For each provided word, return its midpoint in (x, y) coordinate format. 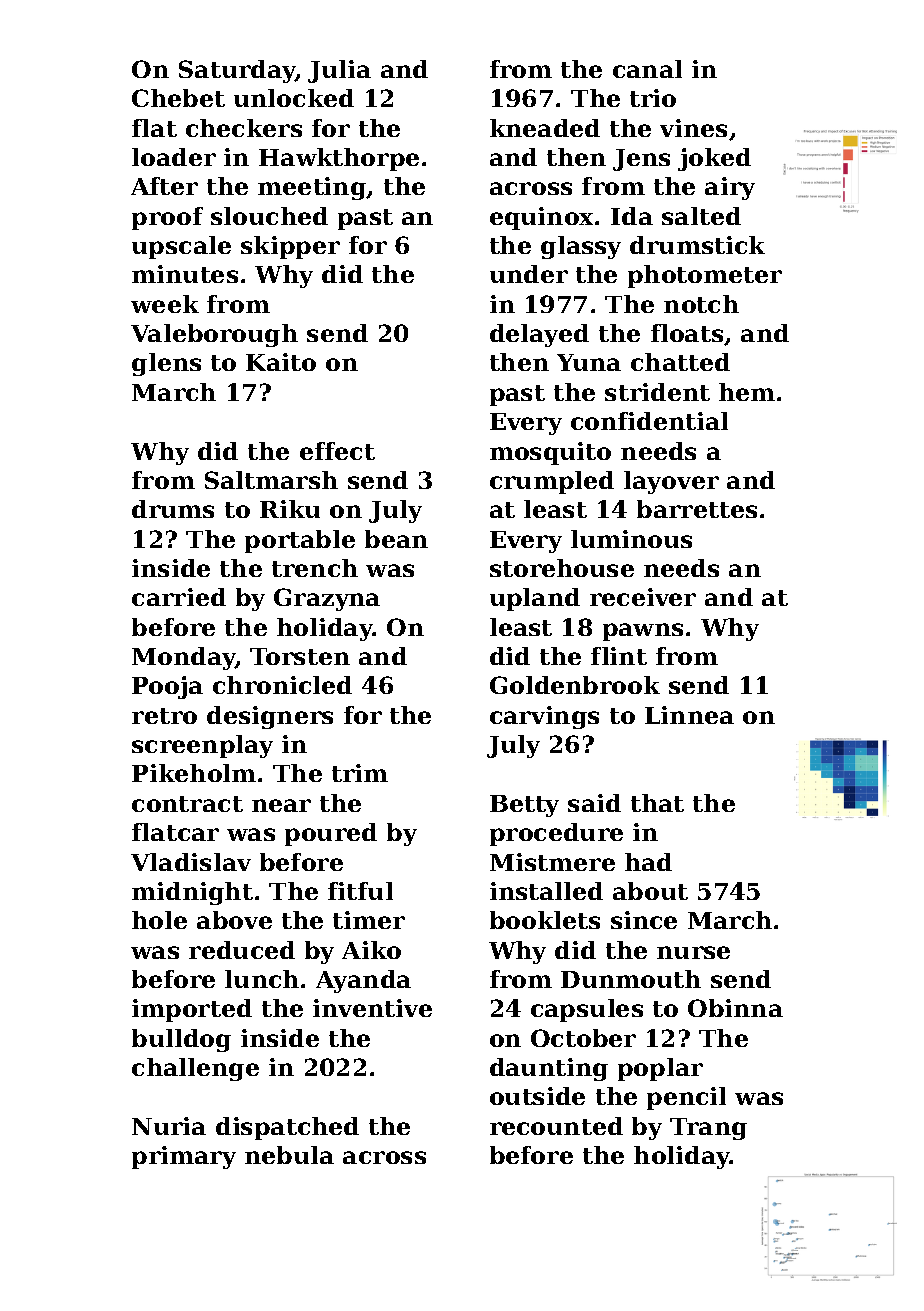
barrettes (697, 509)
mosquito (550, 453)
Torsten (300, 656)
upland (535, 599)
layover (671, 482)
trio (653, 98)
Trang (708, 1129)
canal (647, 69)
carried (179, 597)
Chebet (178, 98)
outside (537, 1096)
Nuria (169, 1126)
